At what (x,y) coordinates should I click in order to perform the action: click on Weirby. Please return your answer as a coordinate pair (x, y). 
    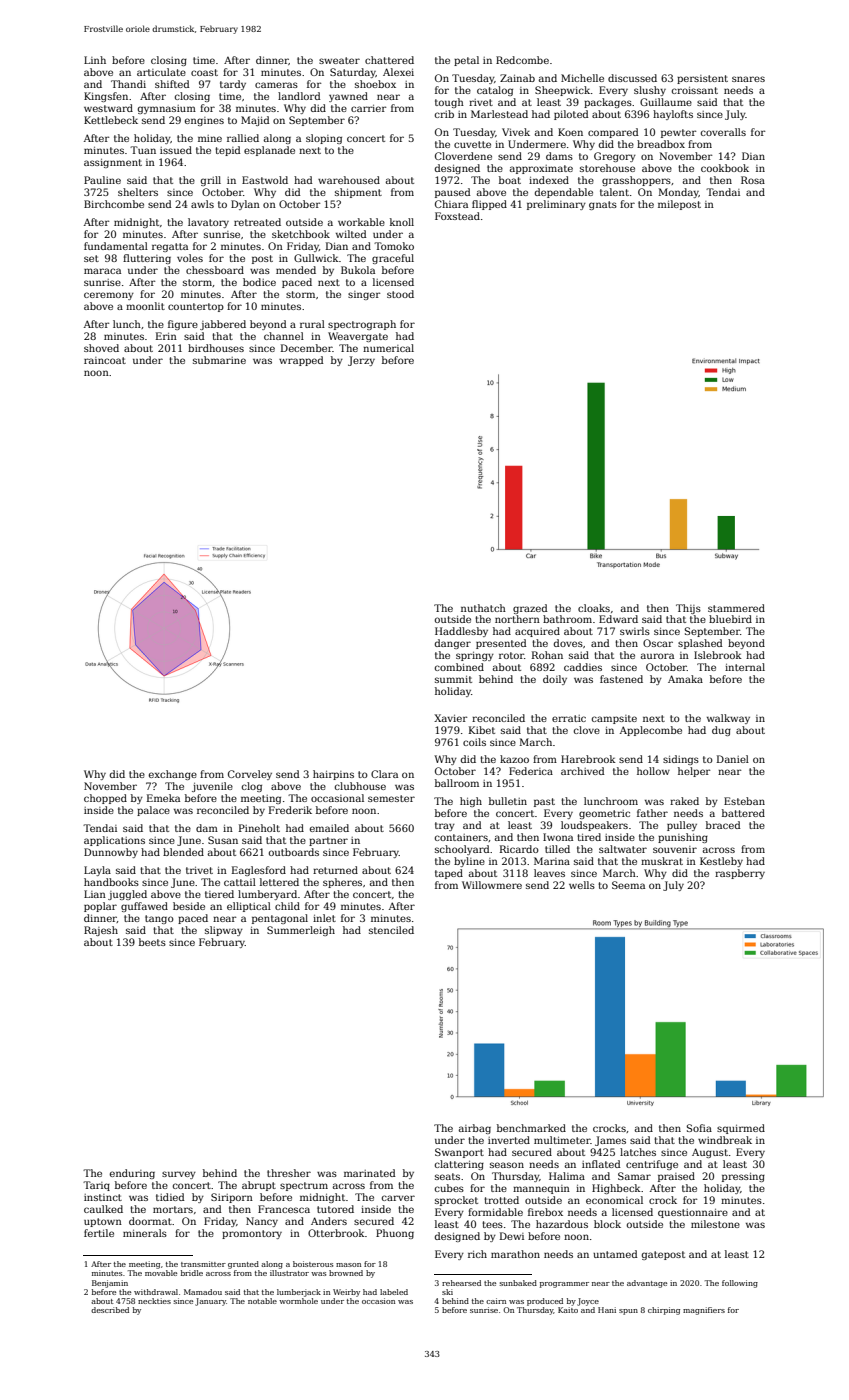
    Looking at the image, I should click on (346, 1293).
